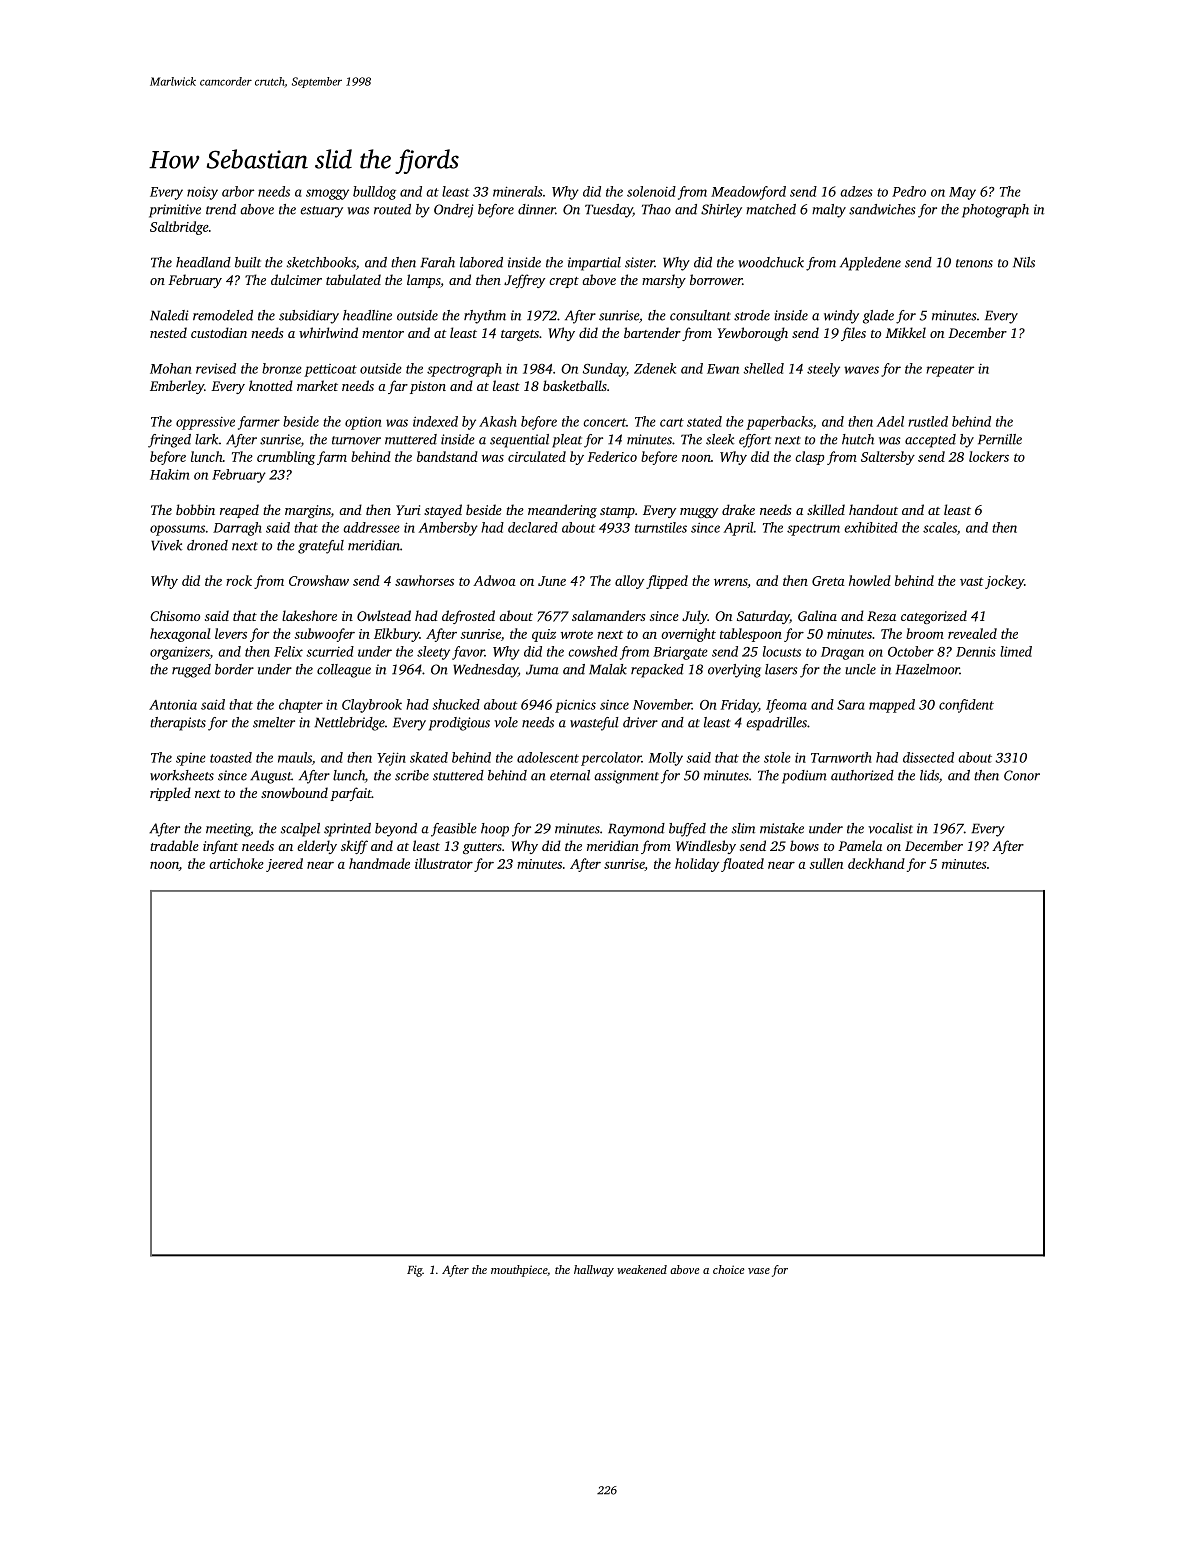  Describe the element at coordinates (444, 863) in the screenshot. I see `illustrator` at that location.
